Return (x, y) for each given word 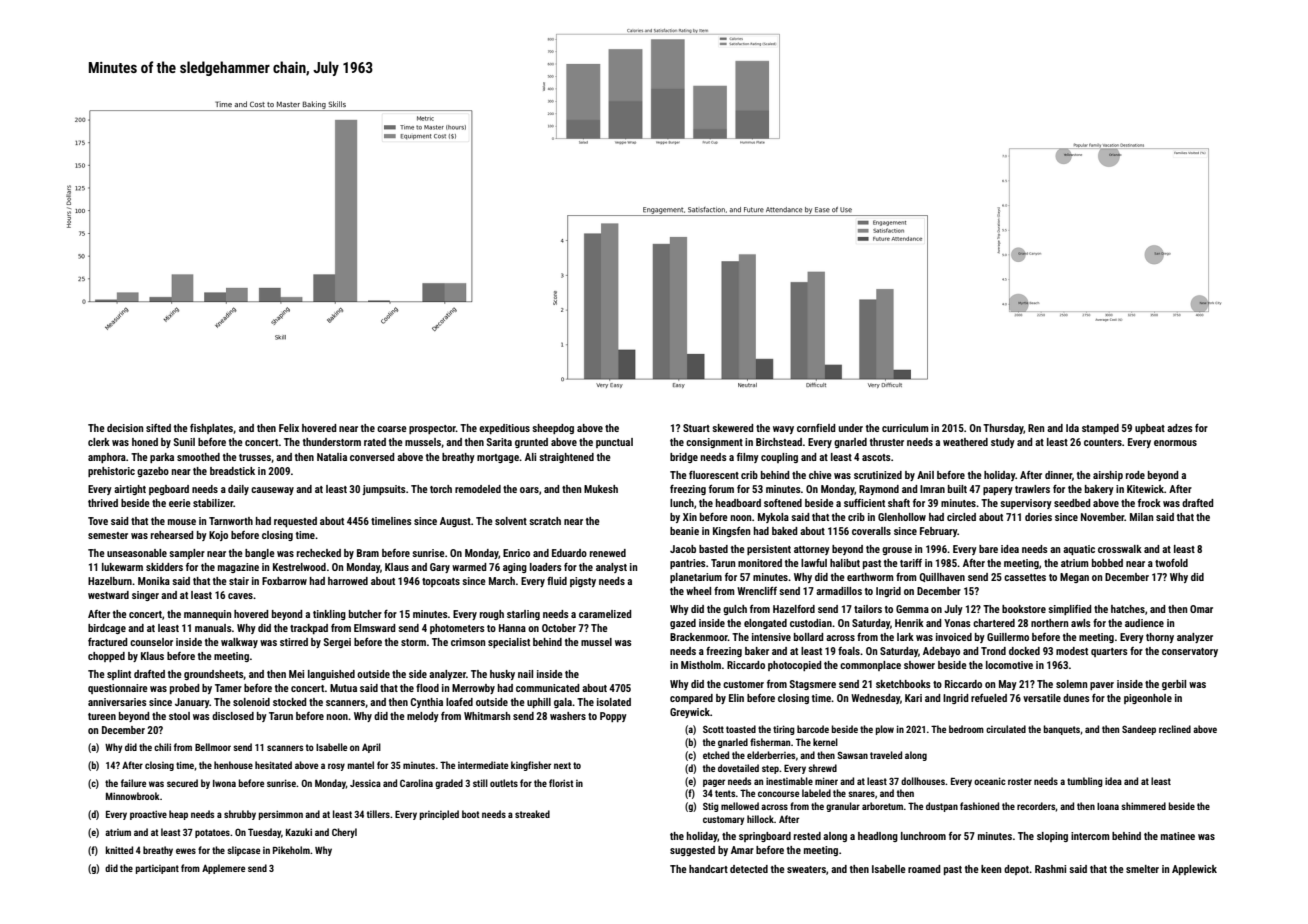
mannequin (207, 615)
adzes (1180, 428)
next (562, 765)
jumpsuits (384, 490)
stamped (1100, 429)
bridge (684, 458)
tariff (911, 563)
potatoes (212, 833)
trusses (255, 457)
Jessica (365, 783)
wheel (698, 591)
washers (568, 716)
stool (179, 716)
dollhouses (923, 781)
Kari (913, 698)
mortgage (498, 458)
